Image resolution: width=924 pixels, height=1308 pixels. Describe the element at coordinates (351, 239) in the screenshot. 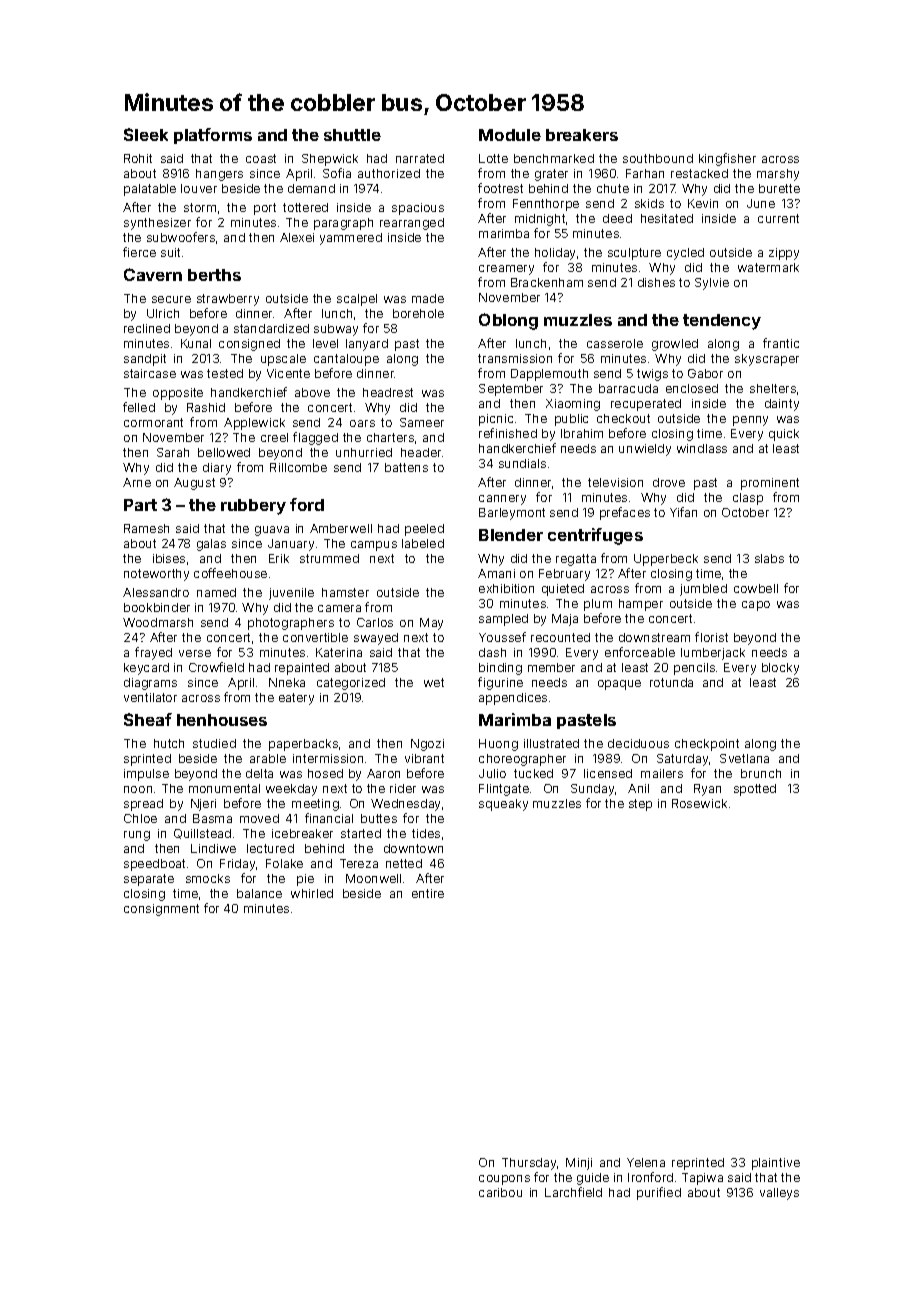

I see `yammered` at that location.
